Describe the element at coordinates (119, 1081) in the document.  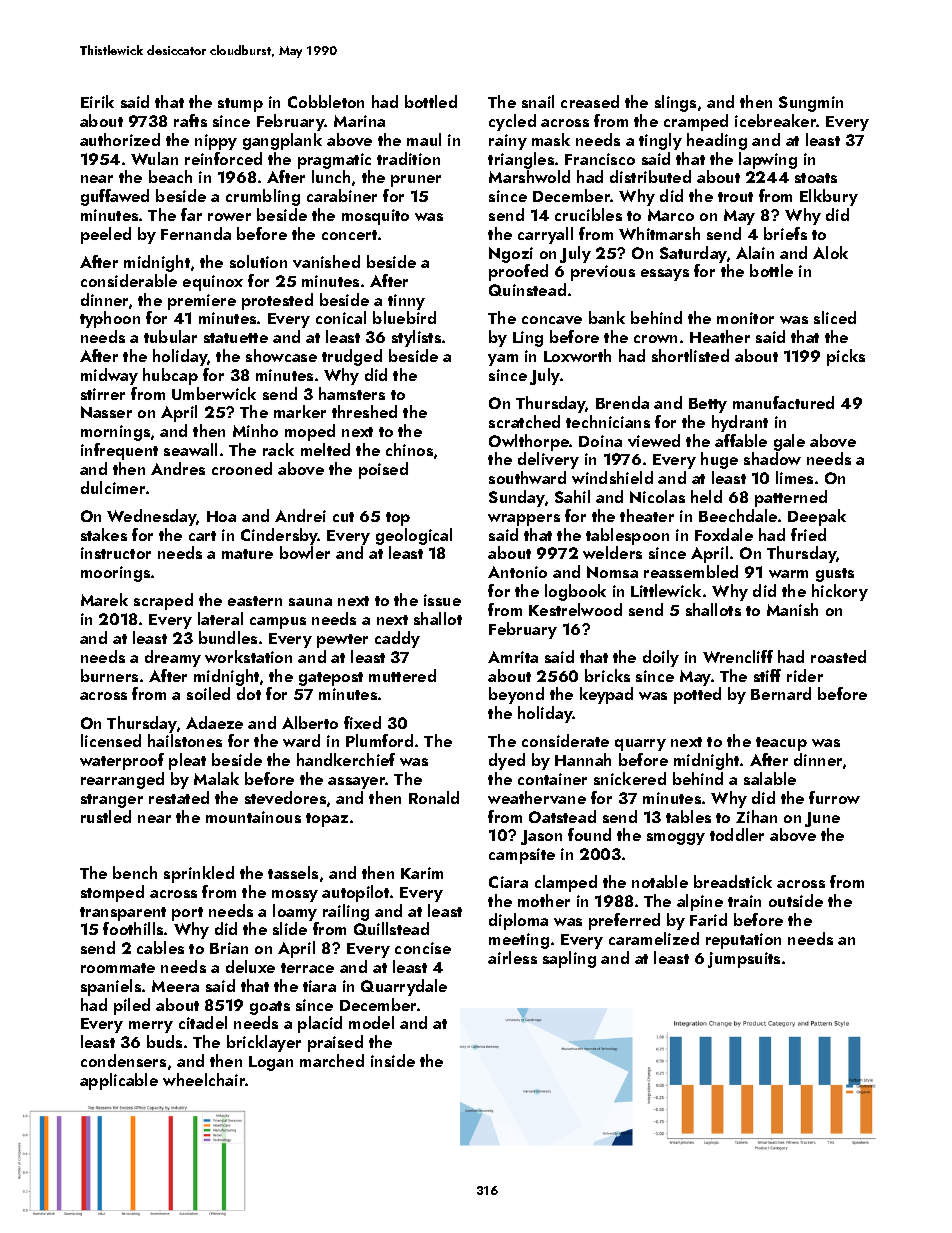
I see `applicable` at that location.
